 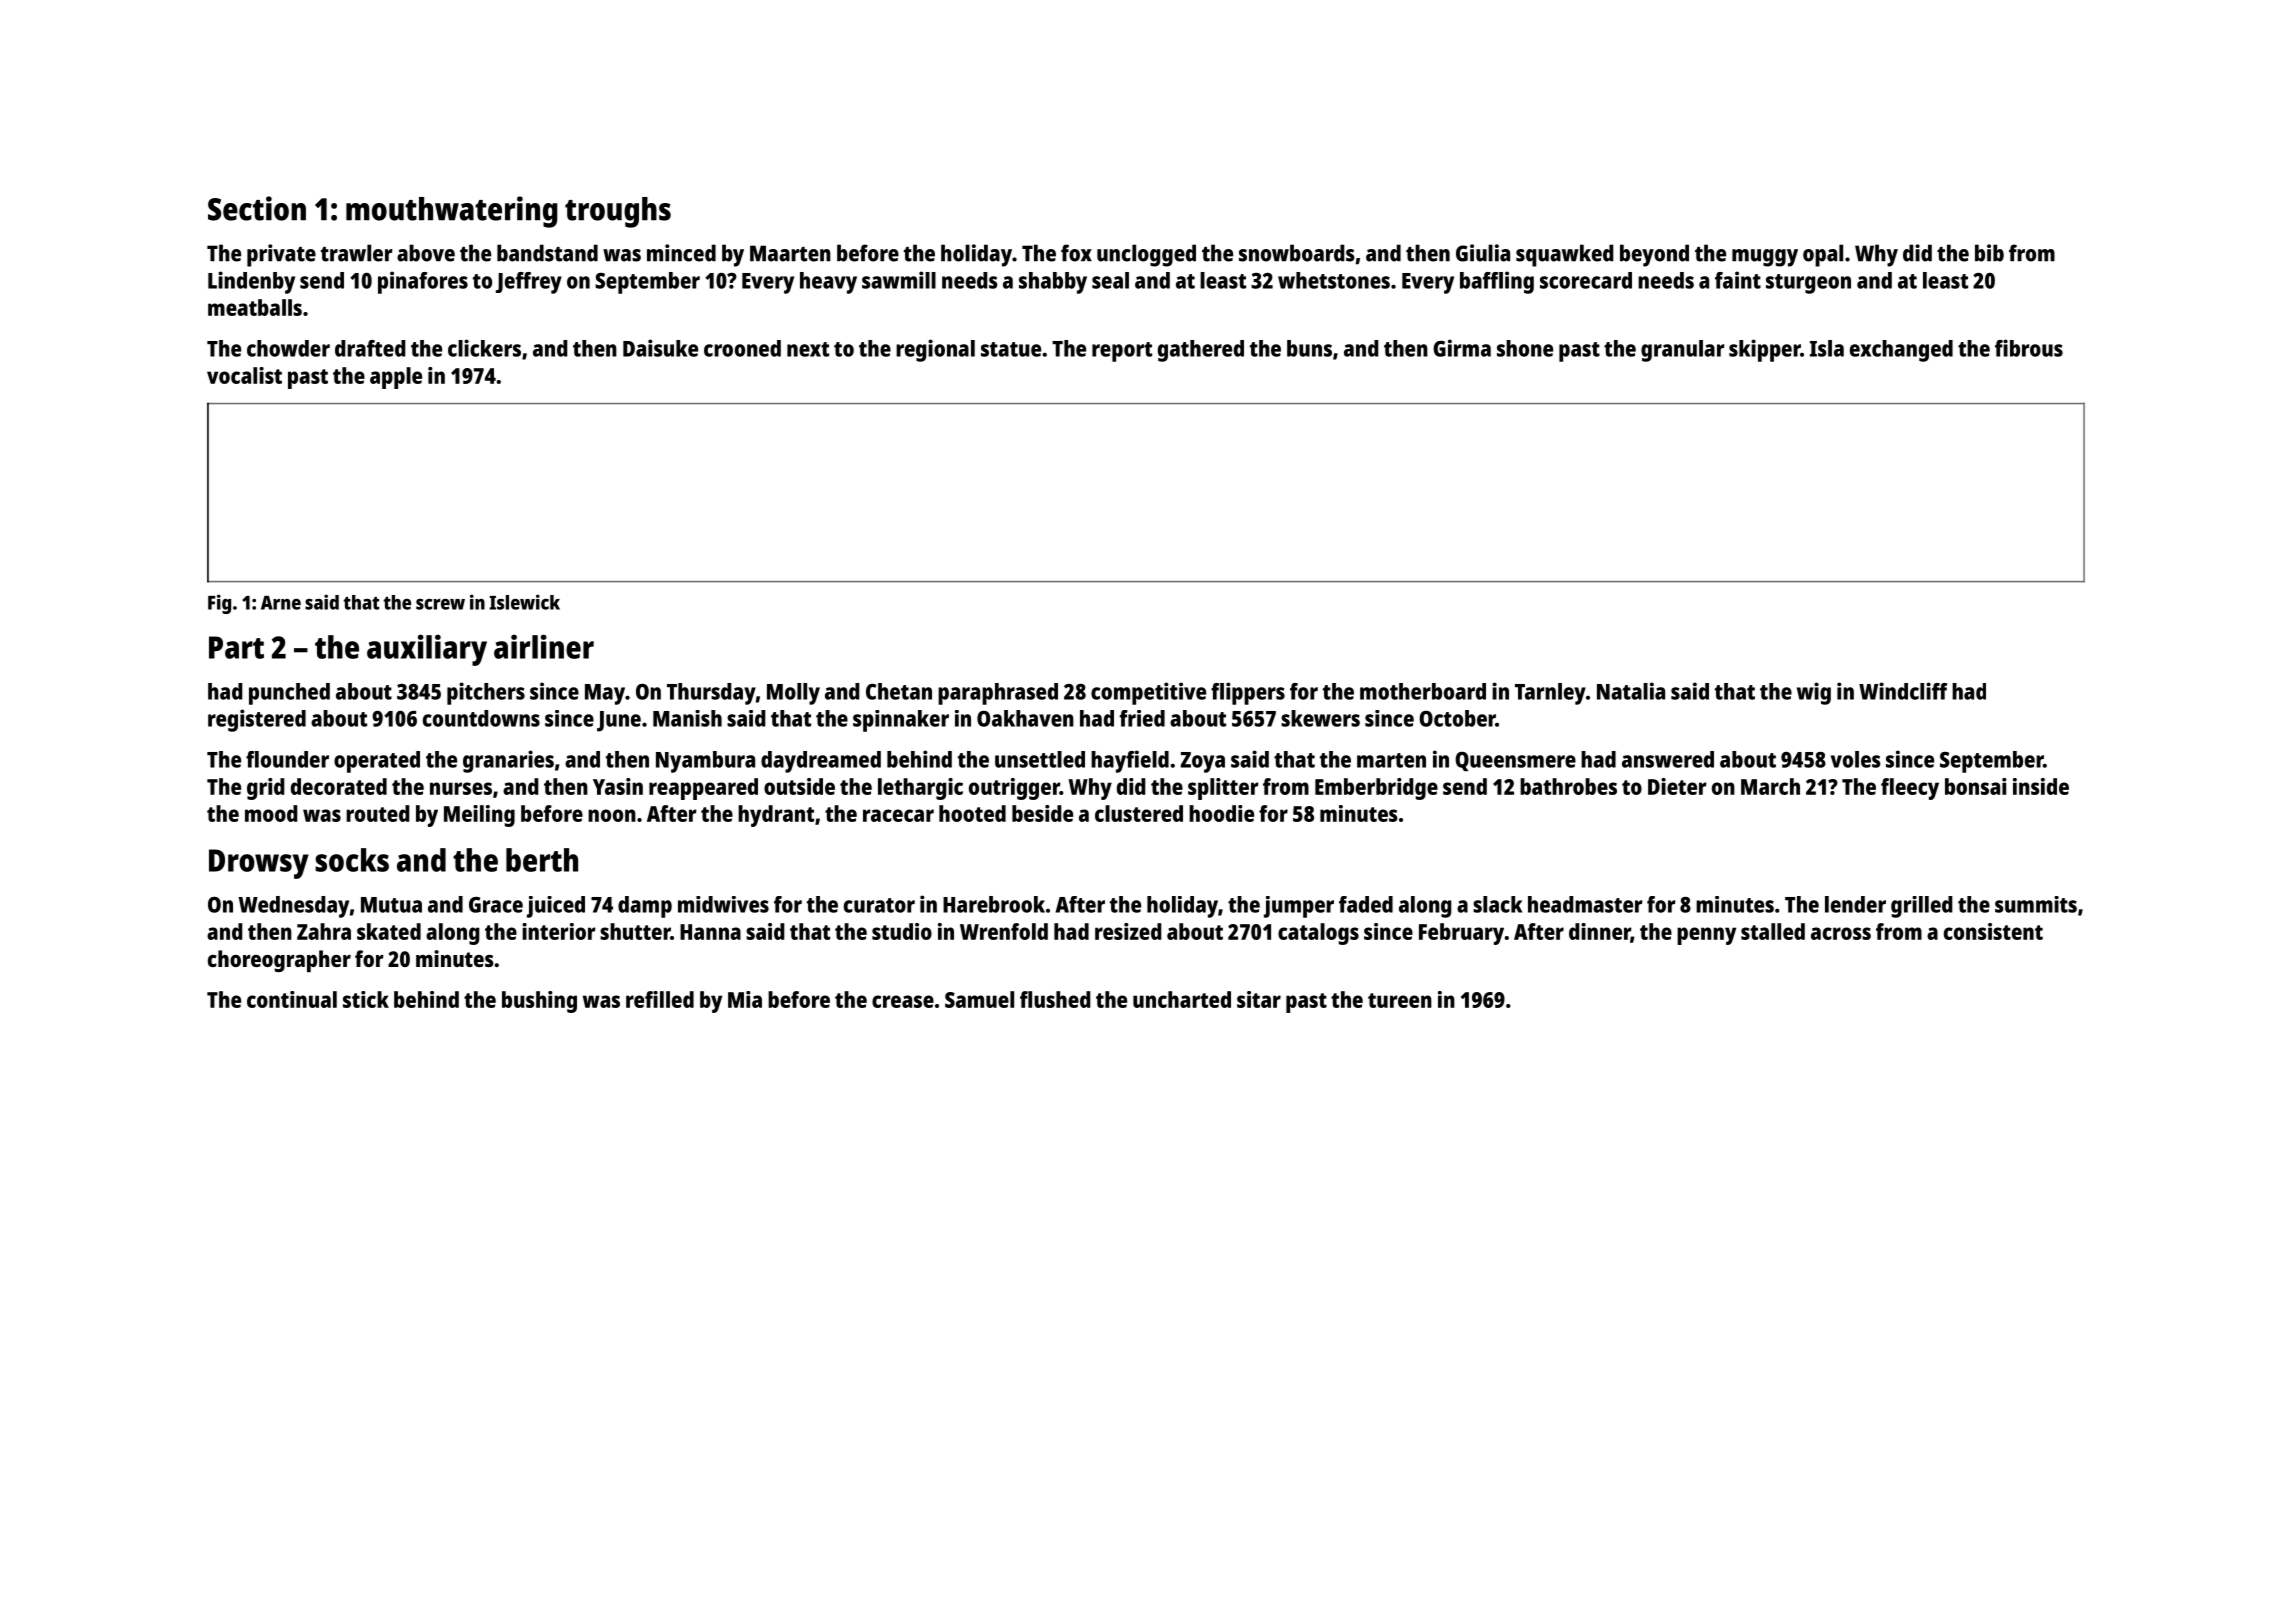 What do you see at coordinates (998, 694) in the screenshot?
I see `paraphrased` at bounding box center [998, 694].
